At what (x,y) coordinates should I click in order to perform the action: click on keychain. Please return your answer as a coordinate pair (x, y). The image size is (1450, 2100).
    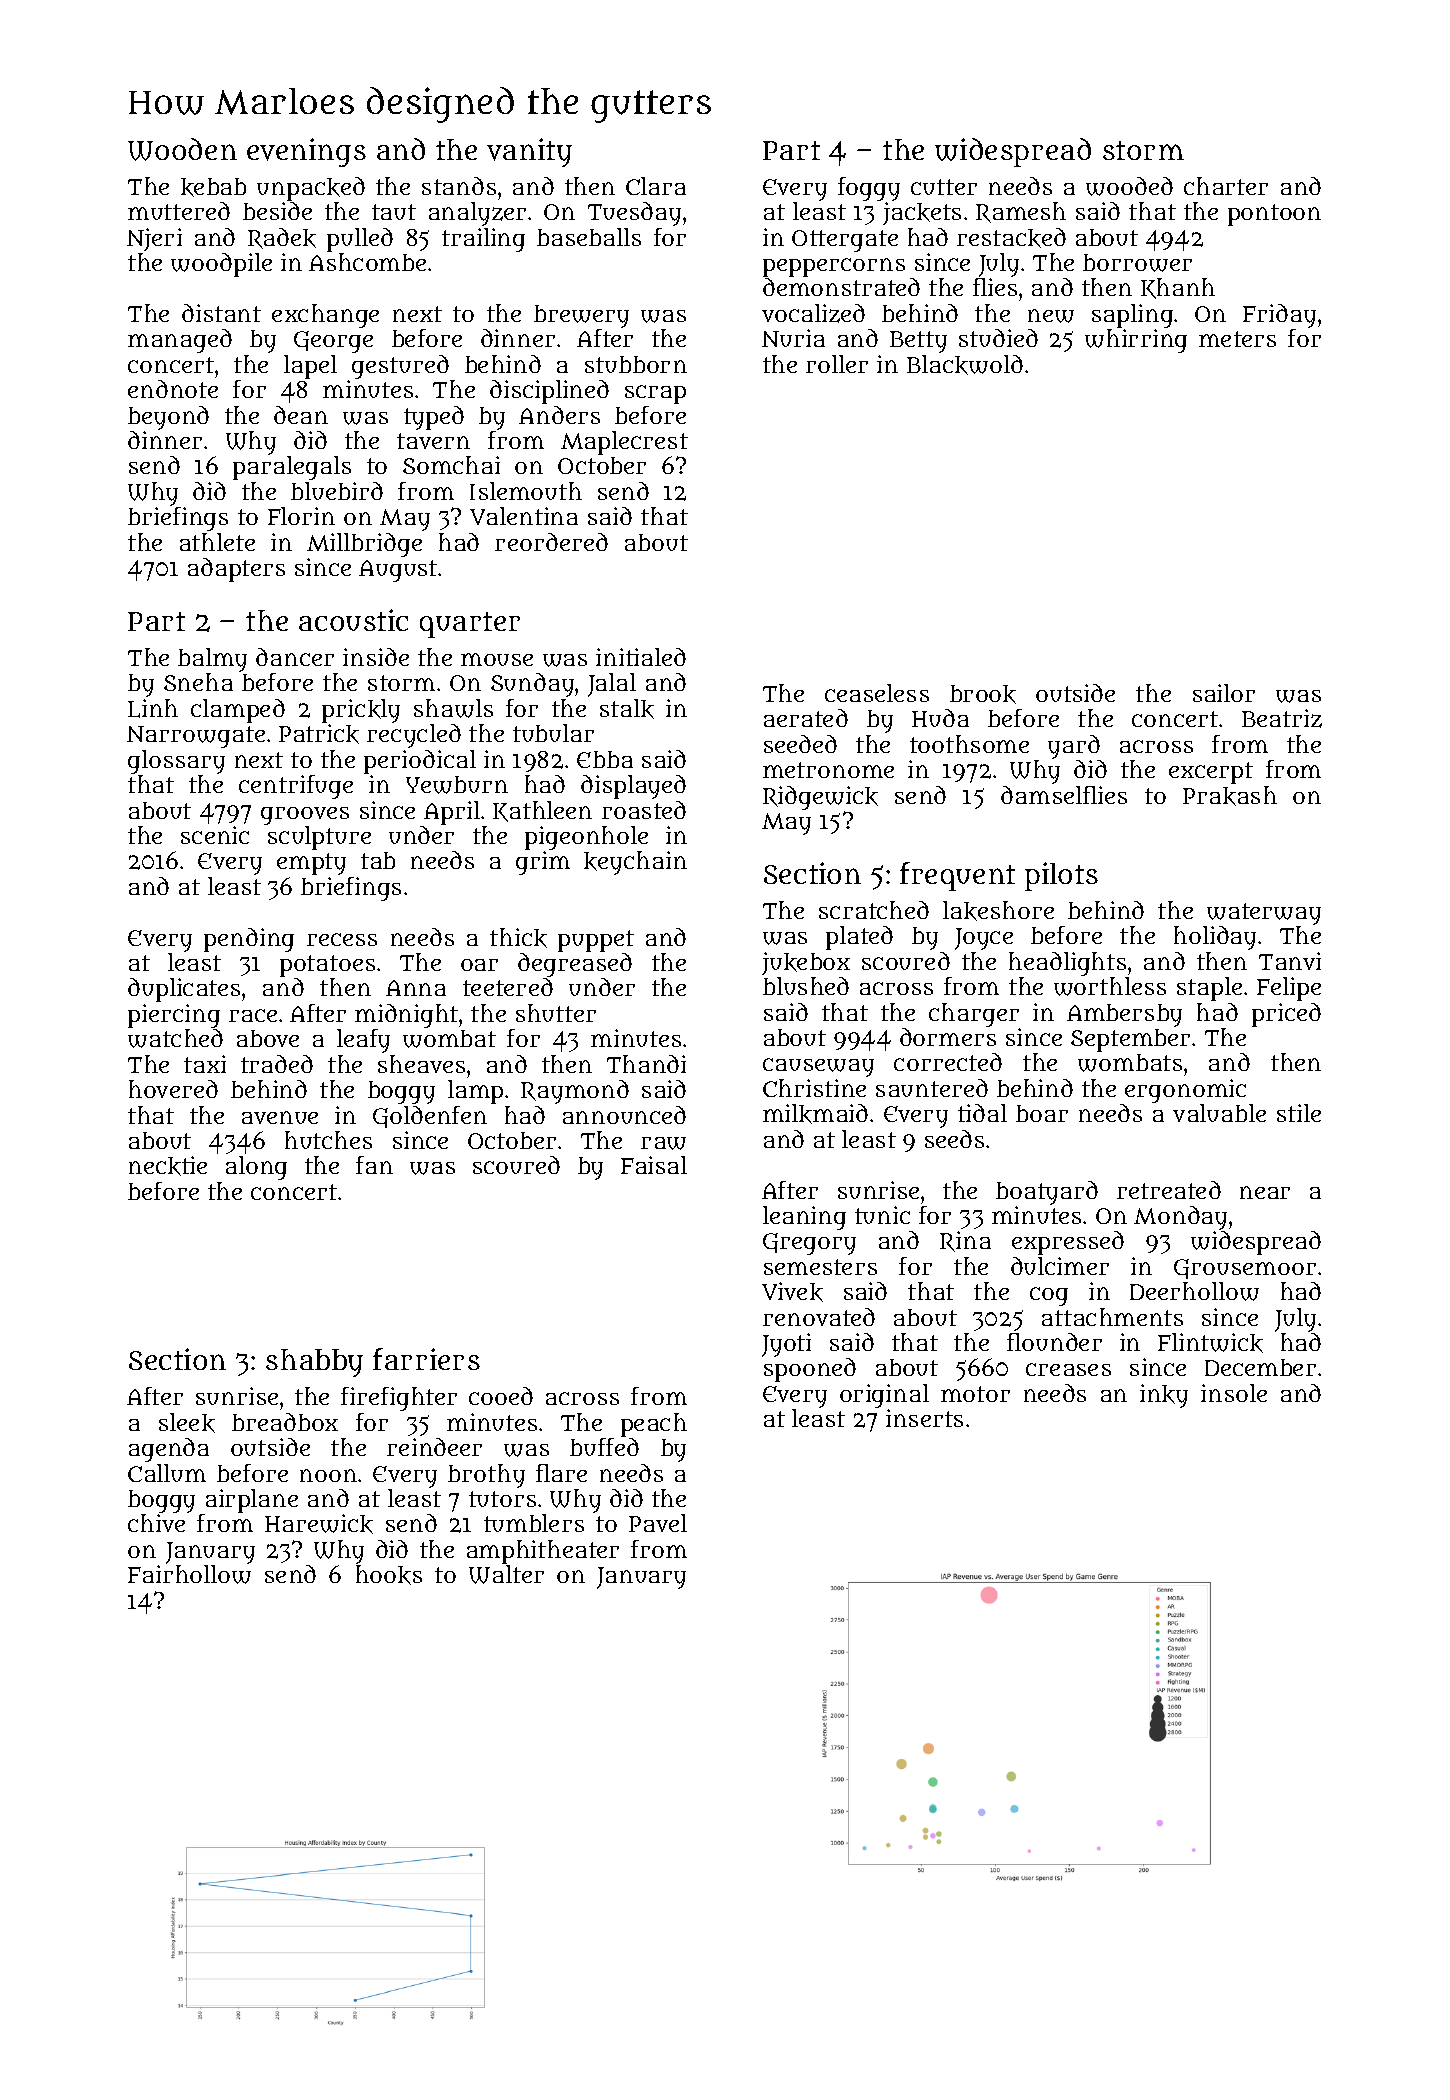
    Looking at the image, I should click on (635, 863).
